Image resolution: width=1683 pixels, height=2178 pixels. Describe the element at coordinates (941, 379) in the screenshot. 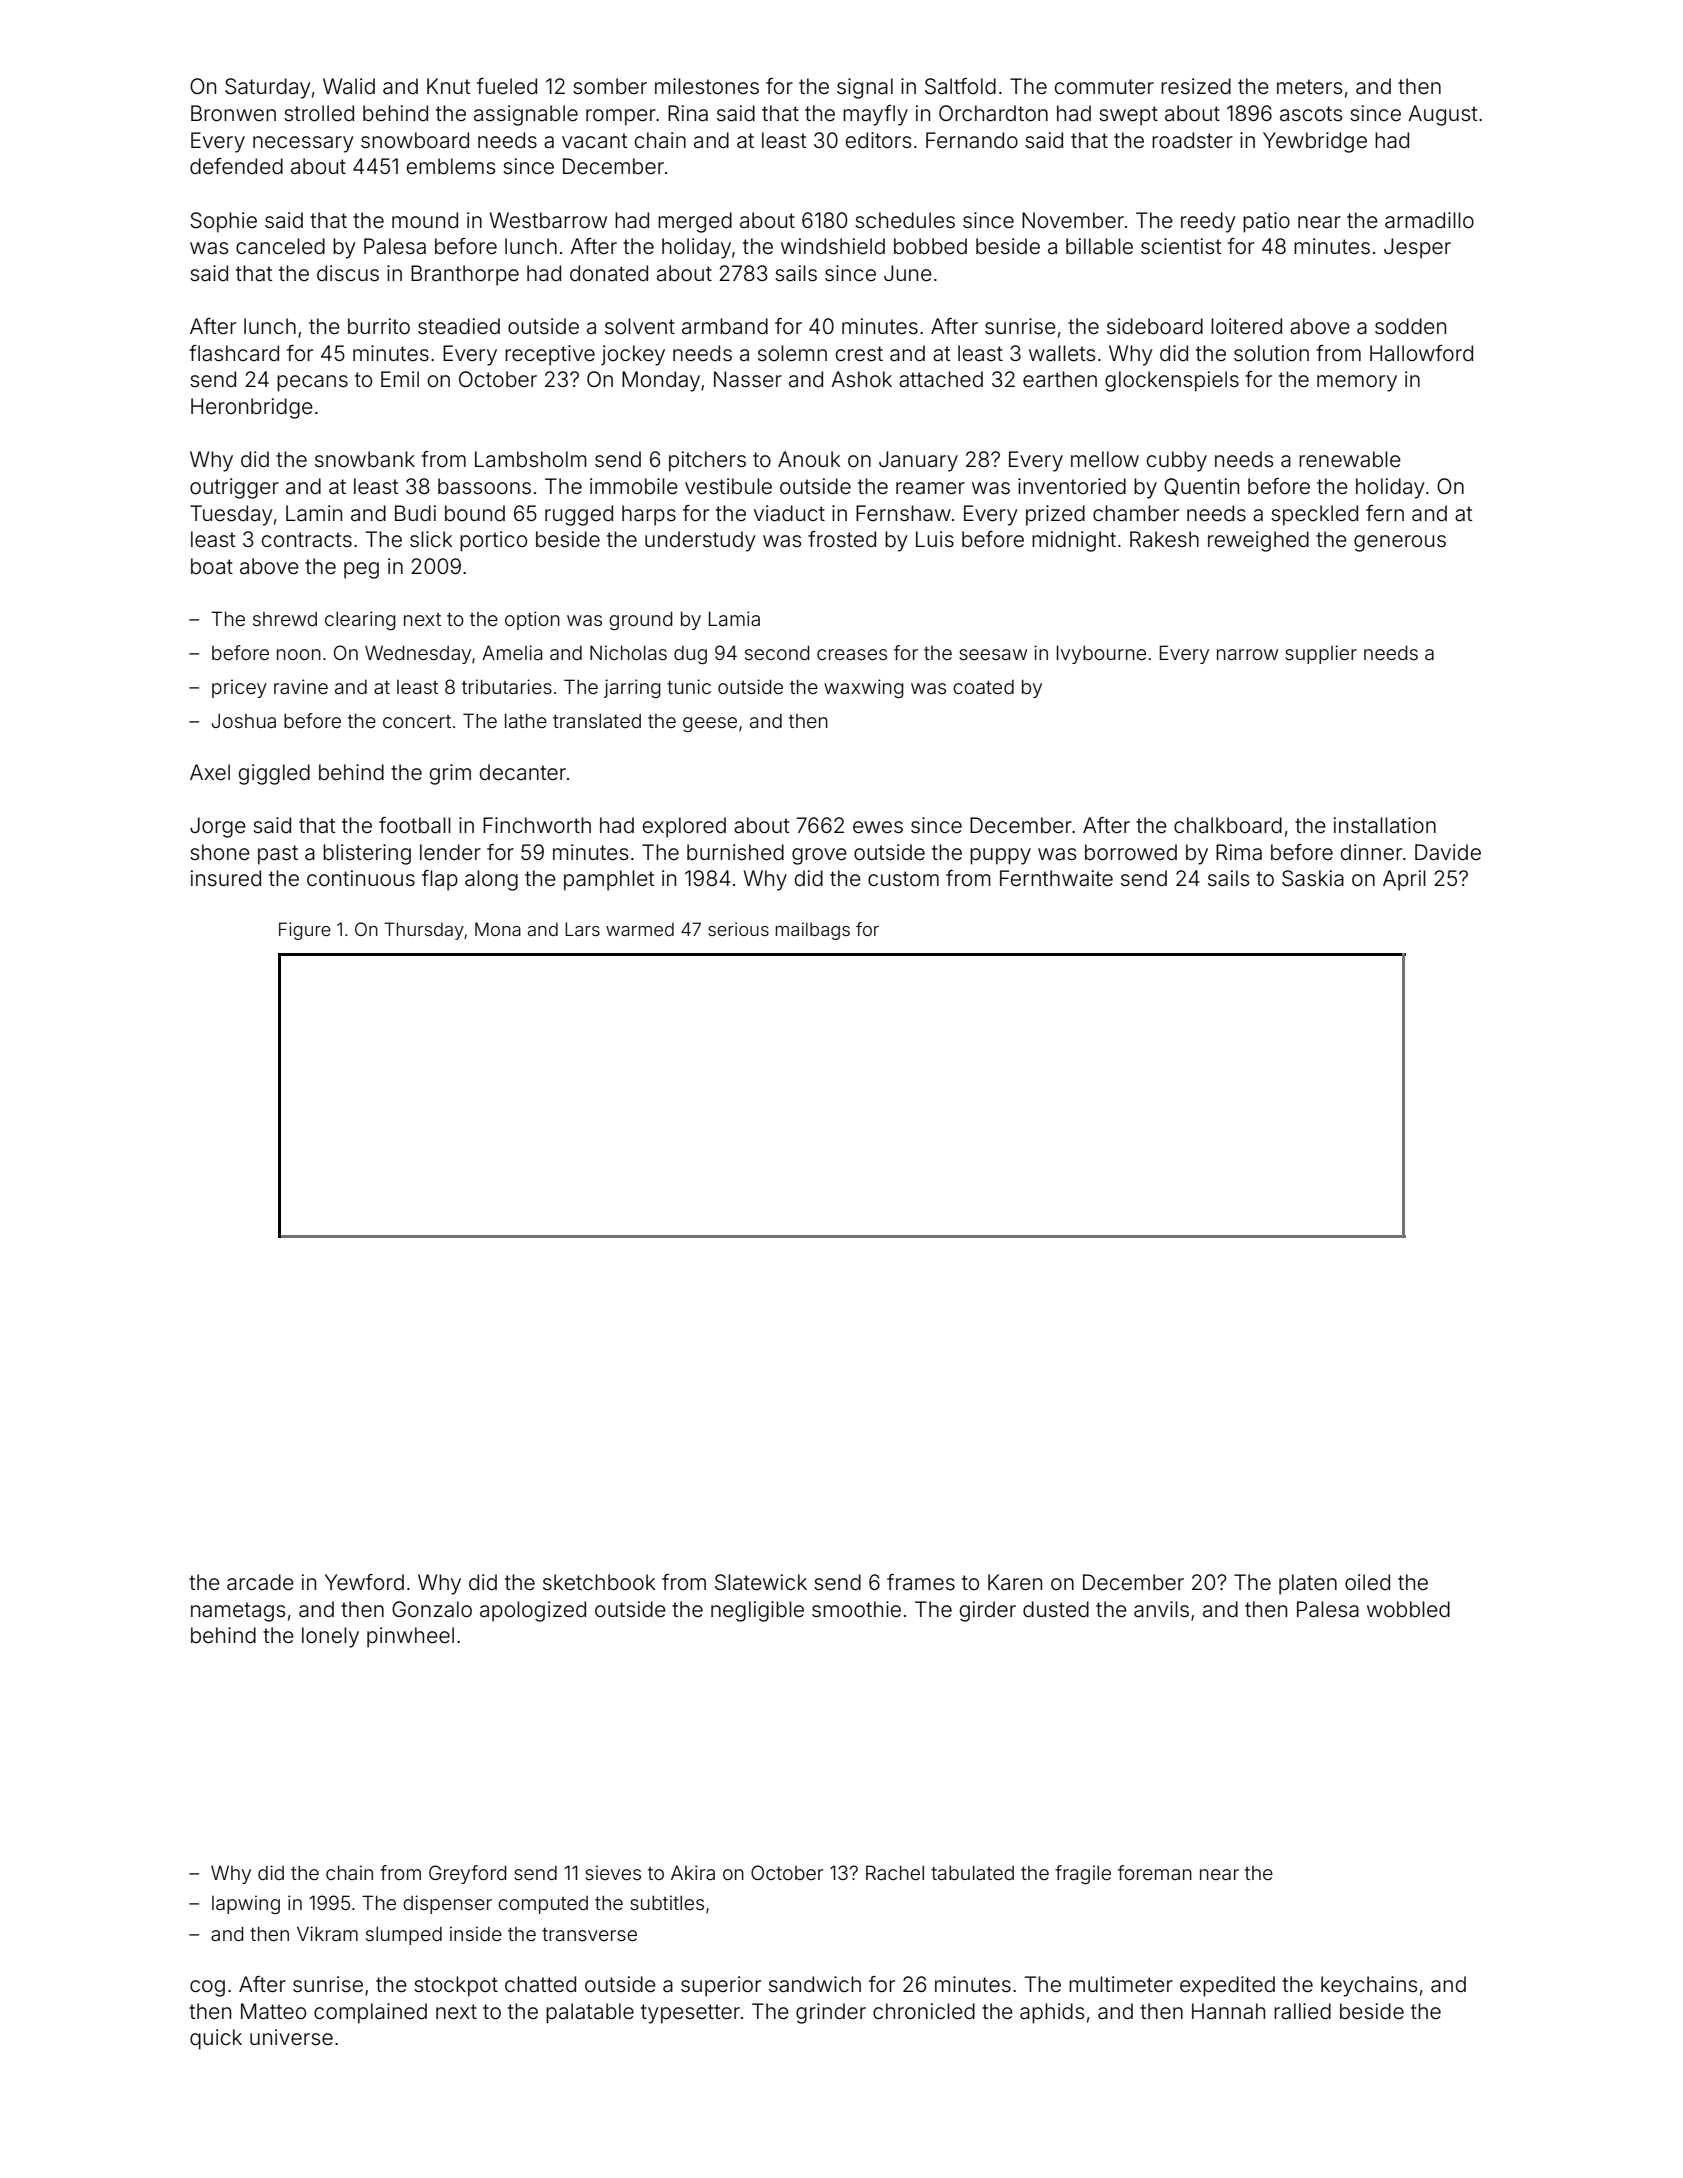

I see `attached` at that location.
